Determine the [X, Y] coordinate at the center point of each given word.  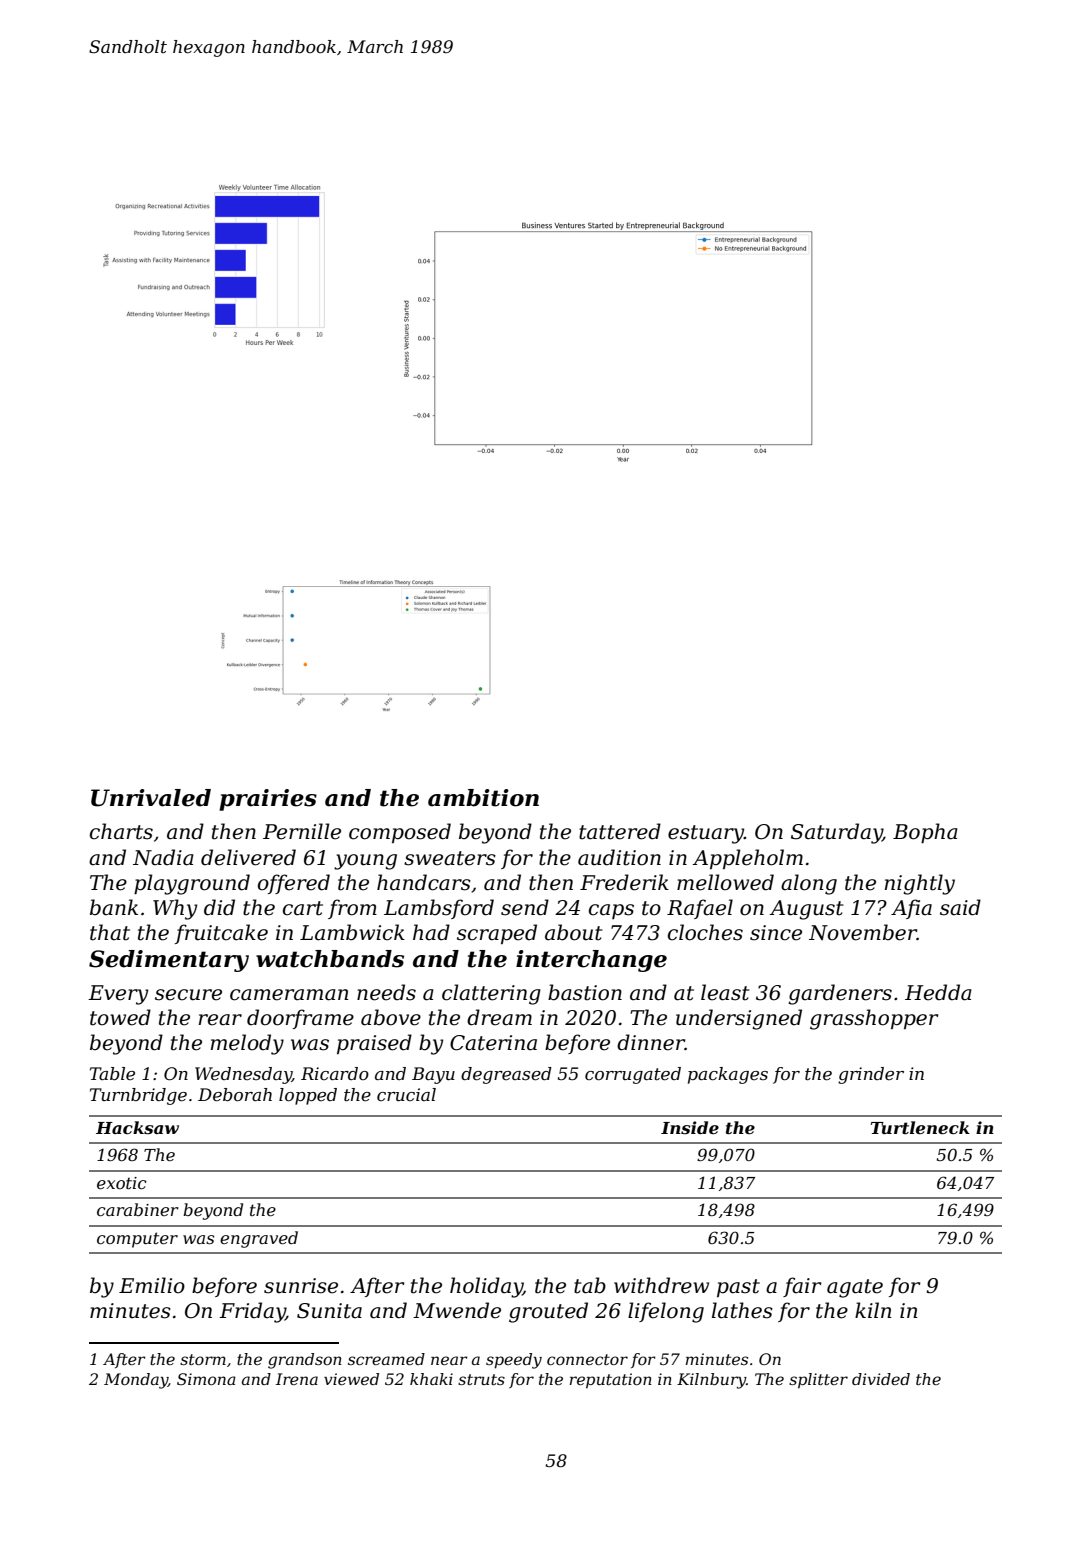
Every [118, 995]
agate [855, 1288]
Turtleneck [920, 1127]
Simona [206, 1379]
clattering [491, 994]
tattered [620, 831]
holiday [486, 1287]
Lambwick [352, 932]
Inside [690, 1127]
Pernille [302, 831]
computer [137, 1240]
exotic [122, 1183]
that [110, 932]
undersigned [739, 1019]
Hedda [938, 992]
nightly [920, 884]
